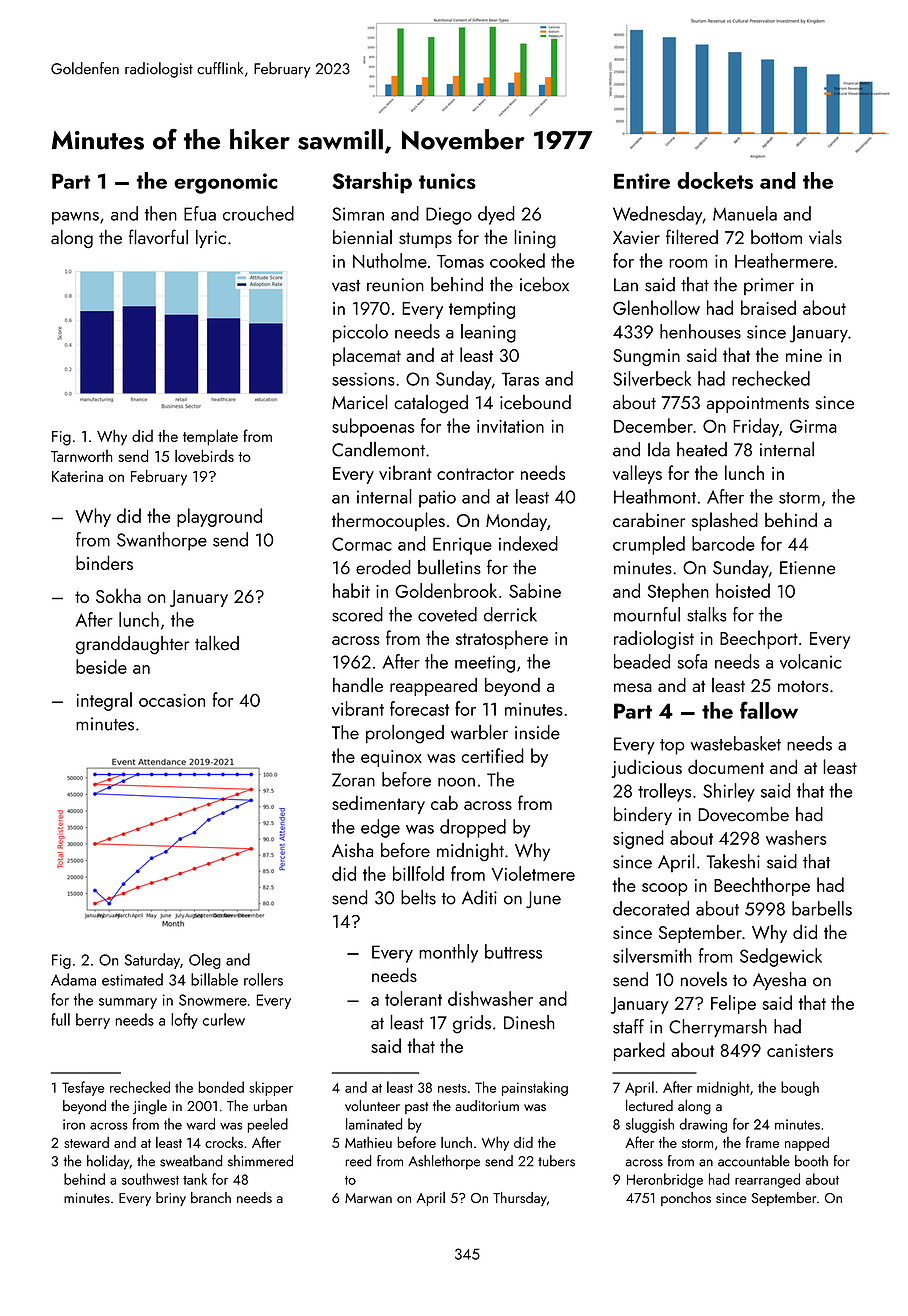 The height and width of the page is (1316, 908). What do you see at coordinates (75, 218) in the page?
I see `pawns` at bounding box center [75, 218].
